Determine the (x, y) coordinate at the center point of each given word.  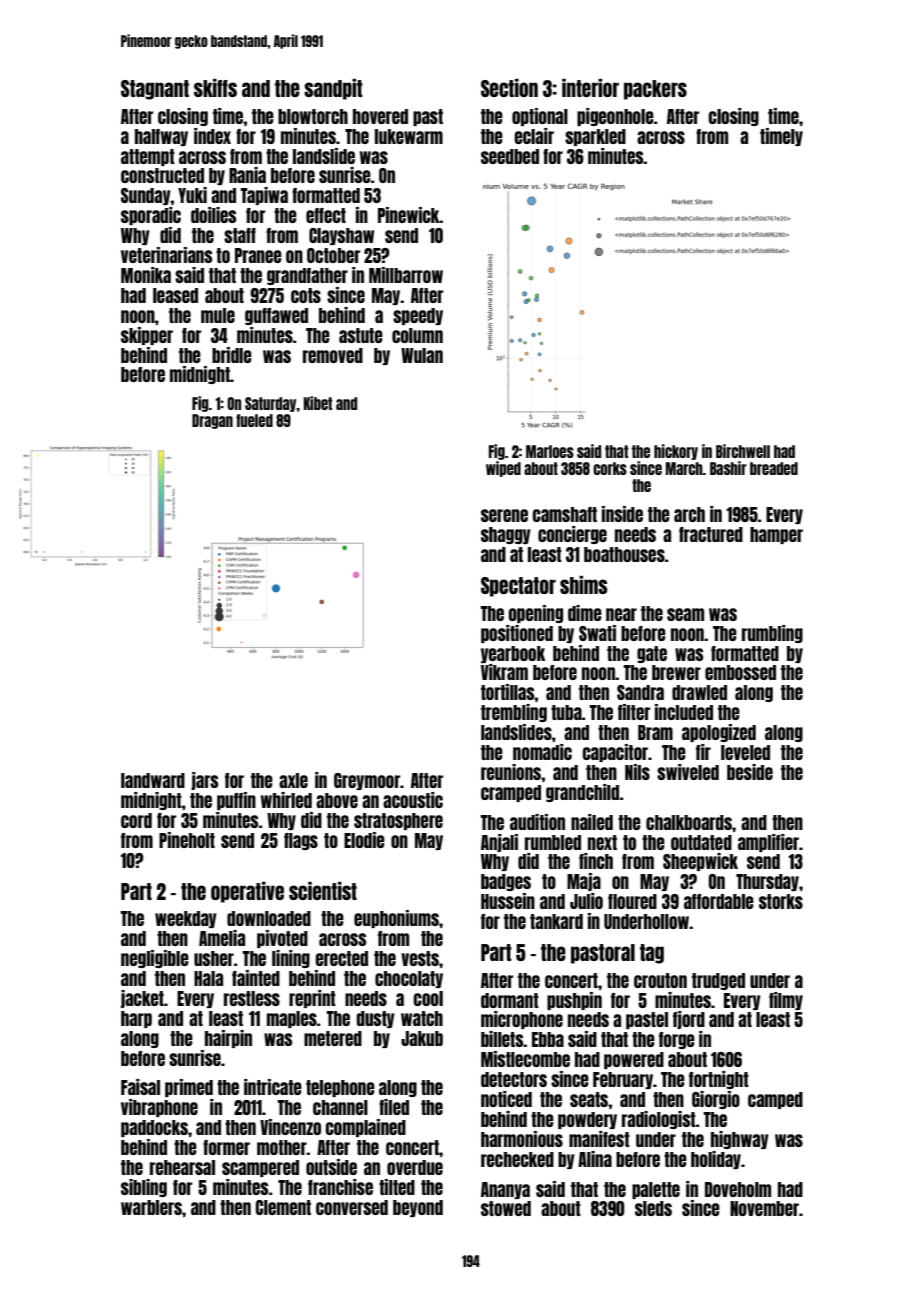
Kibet (318, 403)
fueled (254, 420)
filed (394, 1107)
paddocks (154, 1128)
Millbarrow (406, 275)
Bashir (728, 468)
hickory (676, 452)
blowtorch (313, 116)
